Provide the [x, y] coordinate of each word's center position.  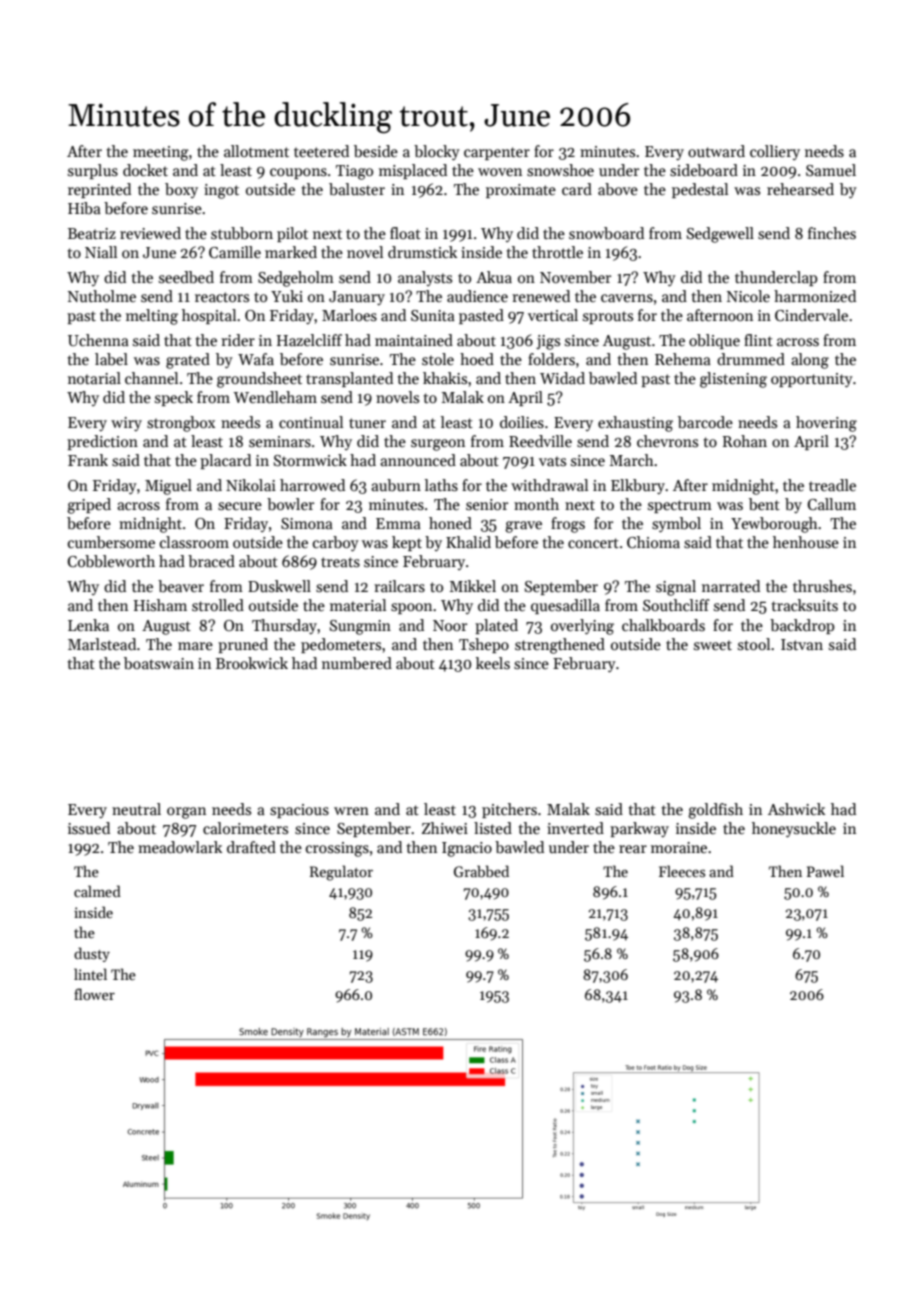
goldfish [715, 811]
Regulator [341, 873]
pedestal [700, 190]
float [405, 233]
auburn [396, 485]
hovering [826, 424]
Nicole [748, 296]
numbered [357, 663]
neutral [136, 809]
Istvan [802, 644]
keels [493, 663]
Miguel [168, 487]
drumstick [422, 252]
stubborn [242, 233]
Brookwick [252, 663]
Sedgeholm [296, 279]
